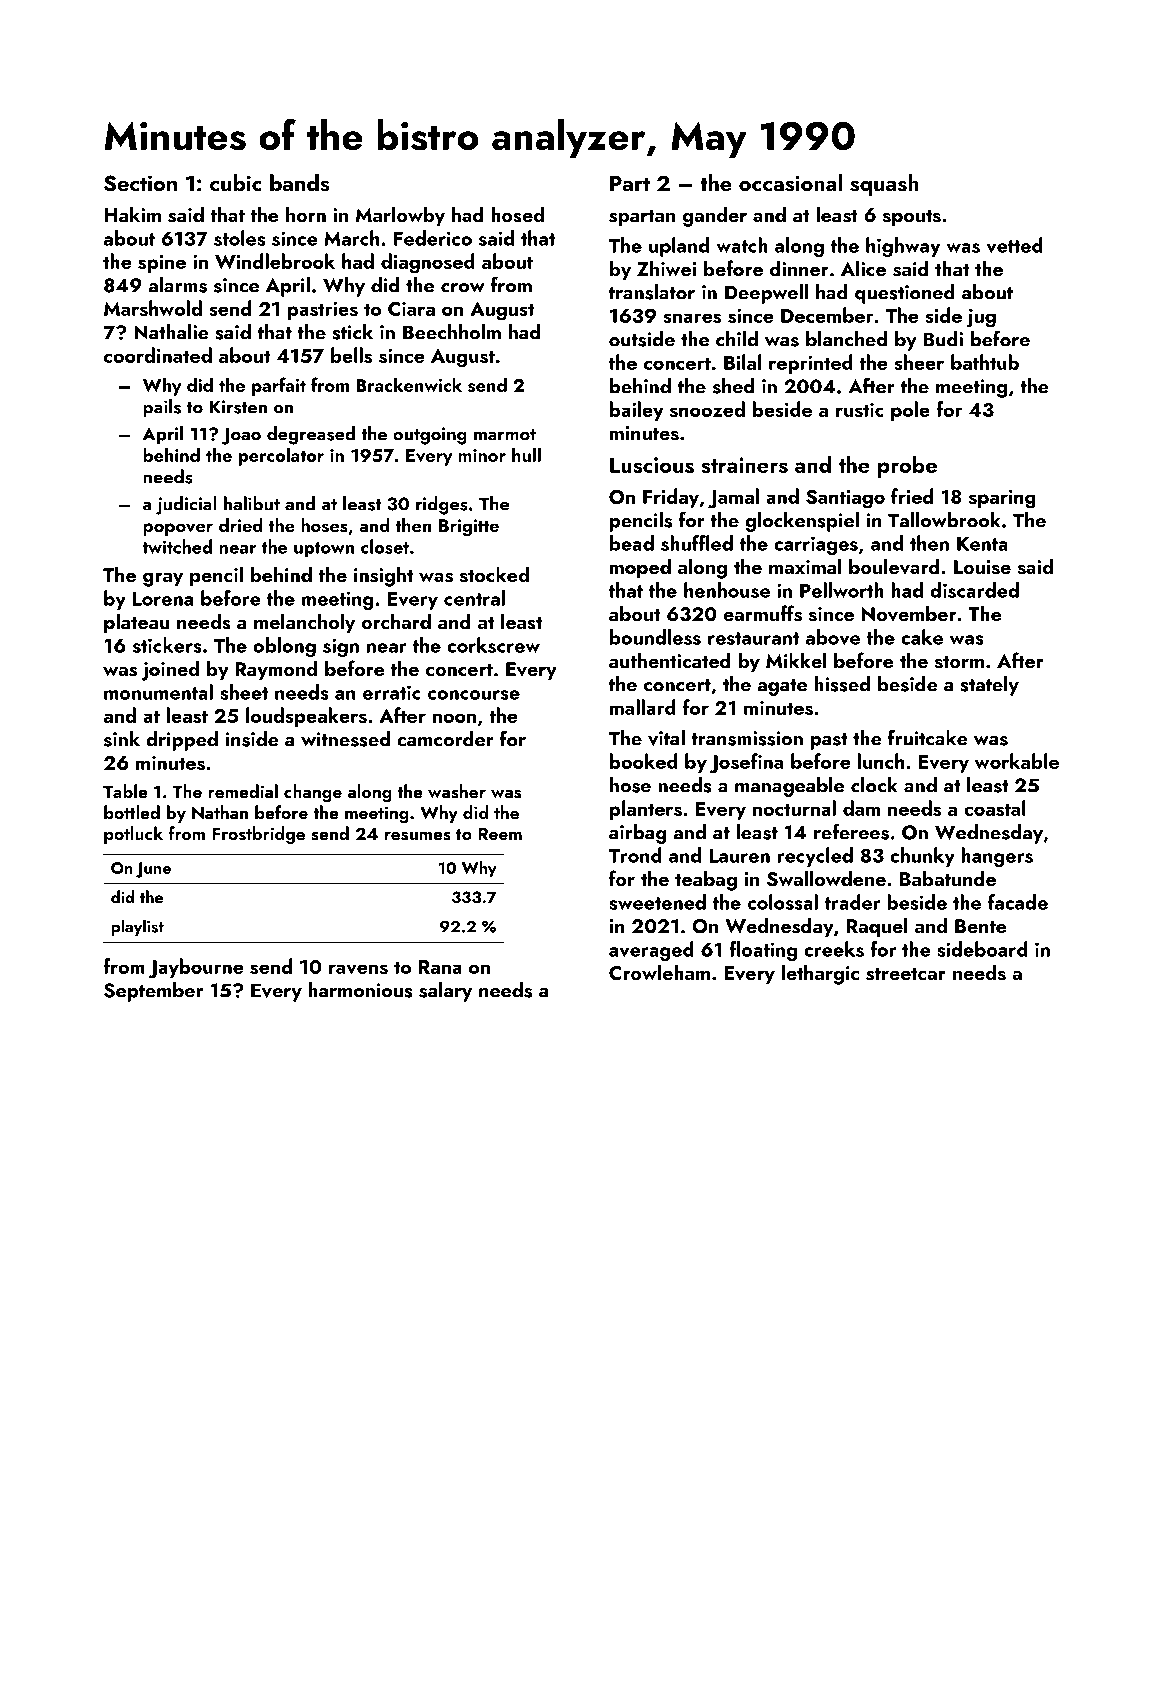 Image resolution: width=1166 pixels, height=1689 pixels. I want to click on moped, so click(640, 568).
